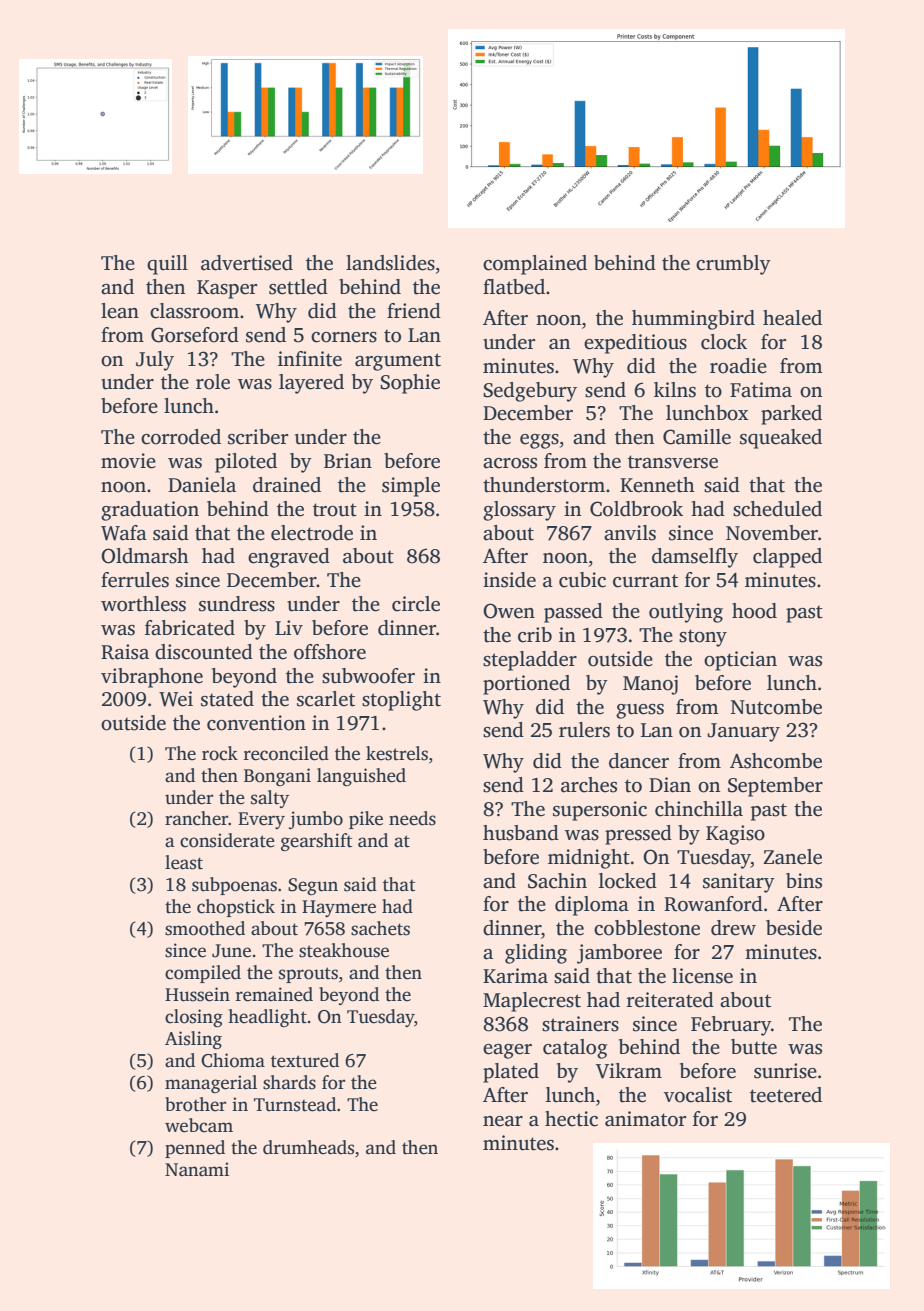 The image size is (924, 1311). I want to click on near, so click(503, 1121).
